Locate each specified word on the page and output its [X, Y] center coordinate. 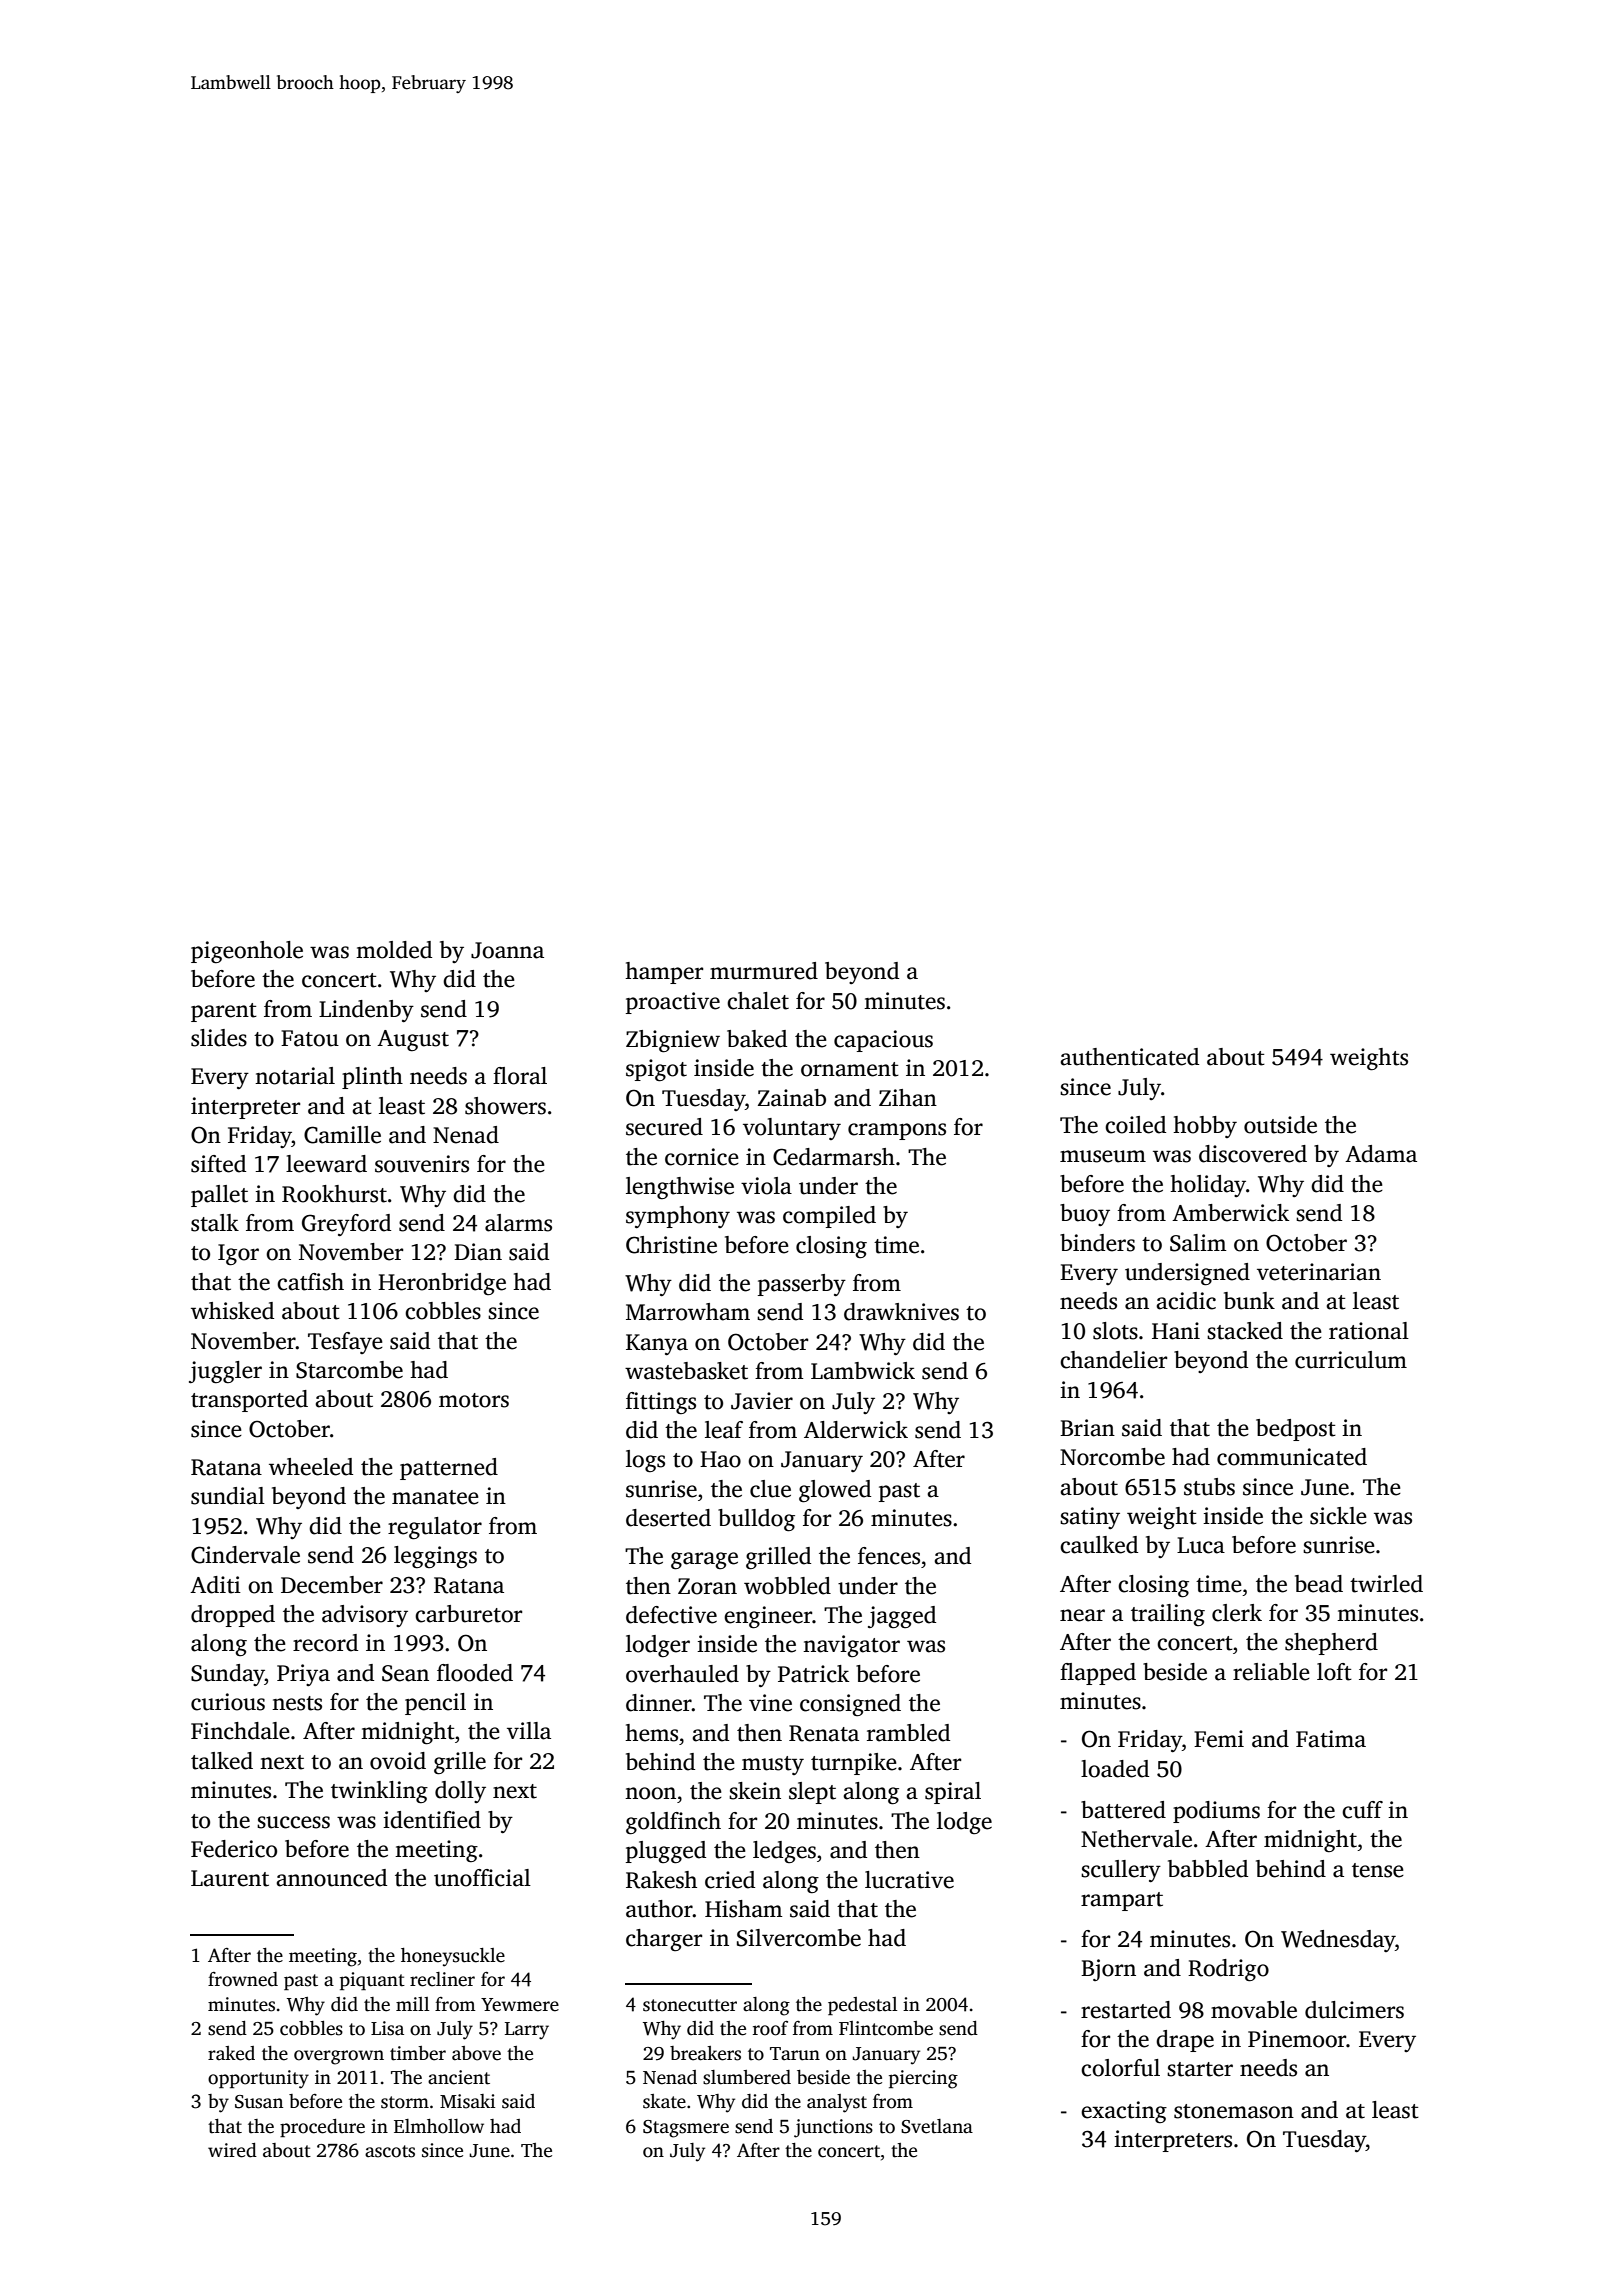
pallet [219, 1196]
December [332, 1585]
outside [1280, 1125]
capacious [883, 1041]
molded [394, 950]
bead [1319, 1584]
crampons [897, 1131]
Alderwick [856, 1430]
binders [1097, 1243]
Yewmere [520, 2005]
